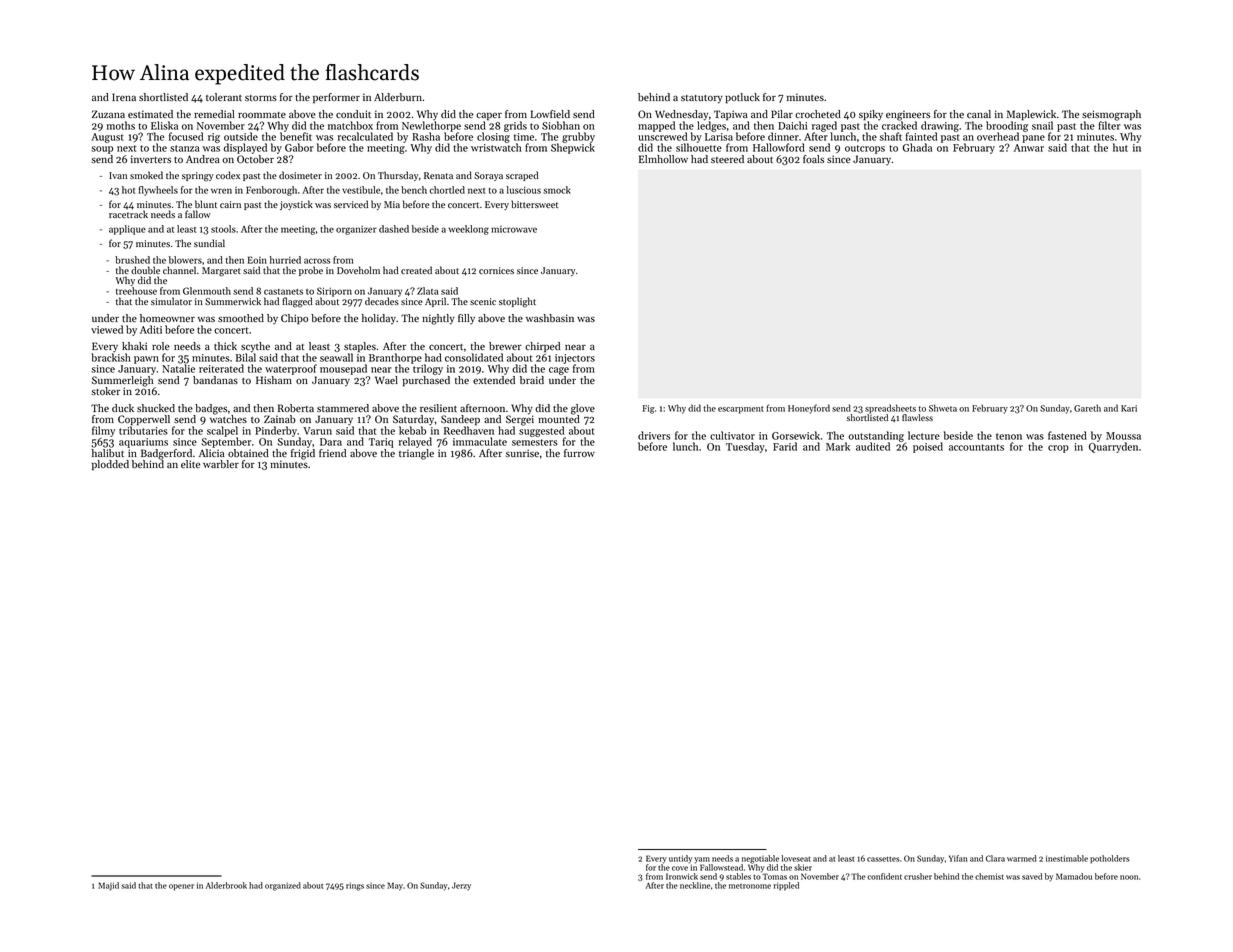  I want to click on inverters, so click(151, 159).
